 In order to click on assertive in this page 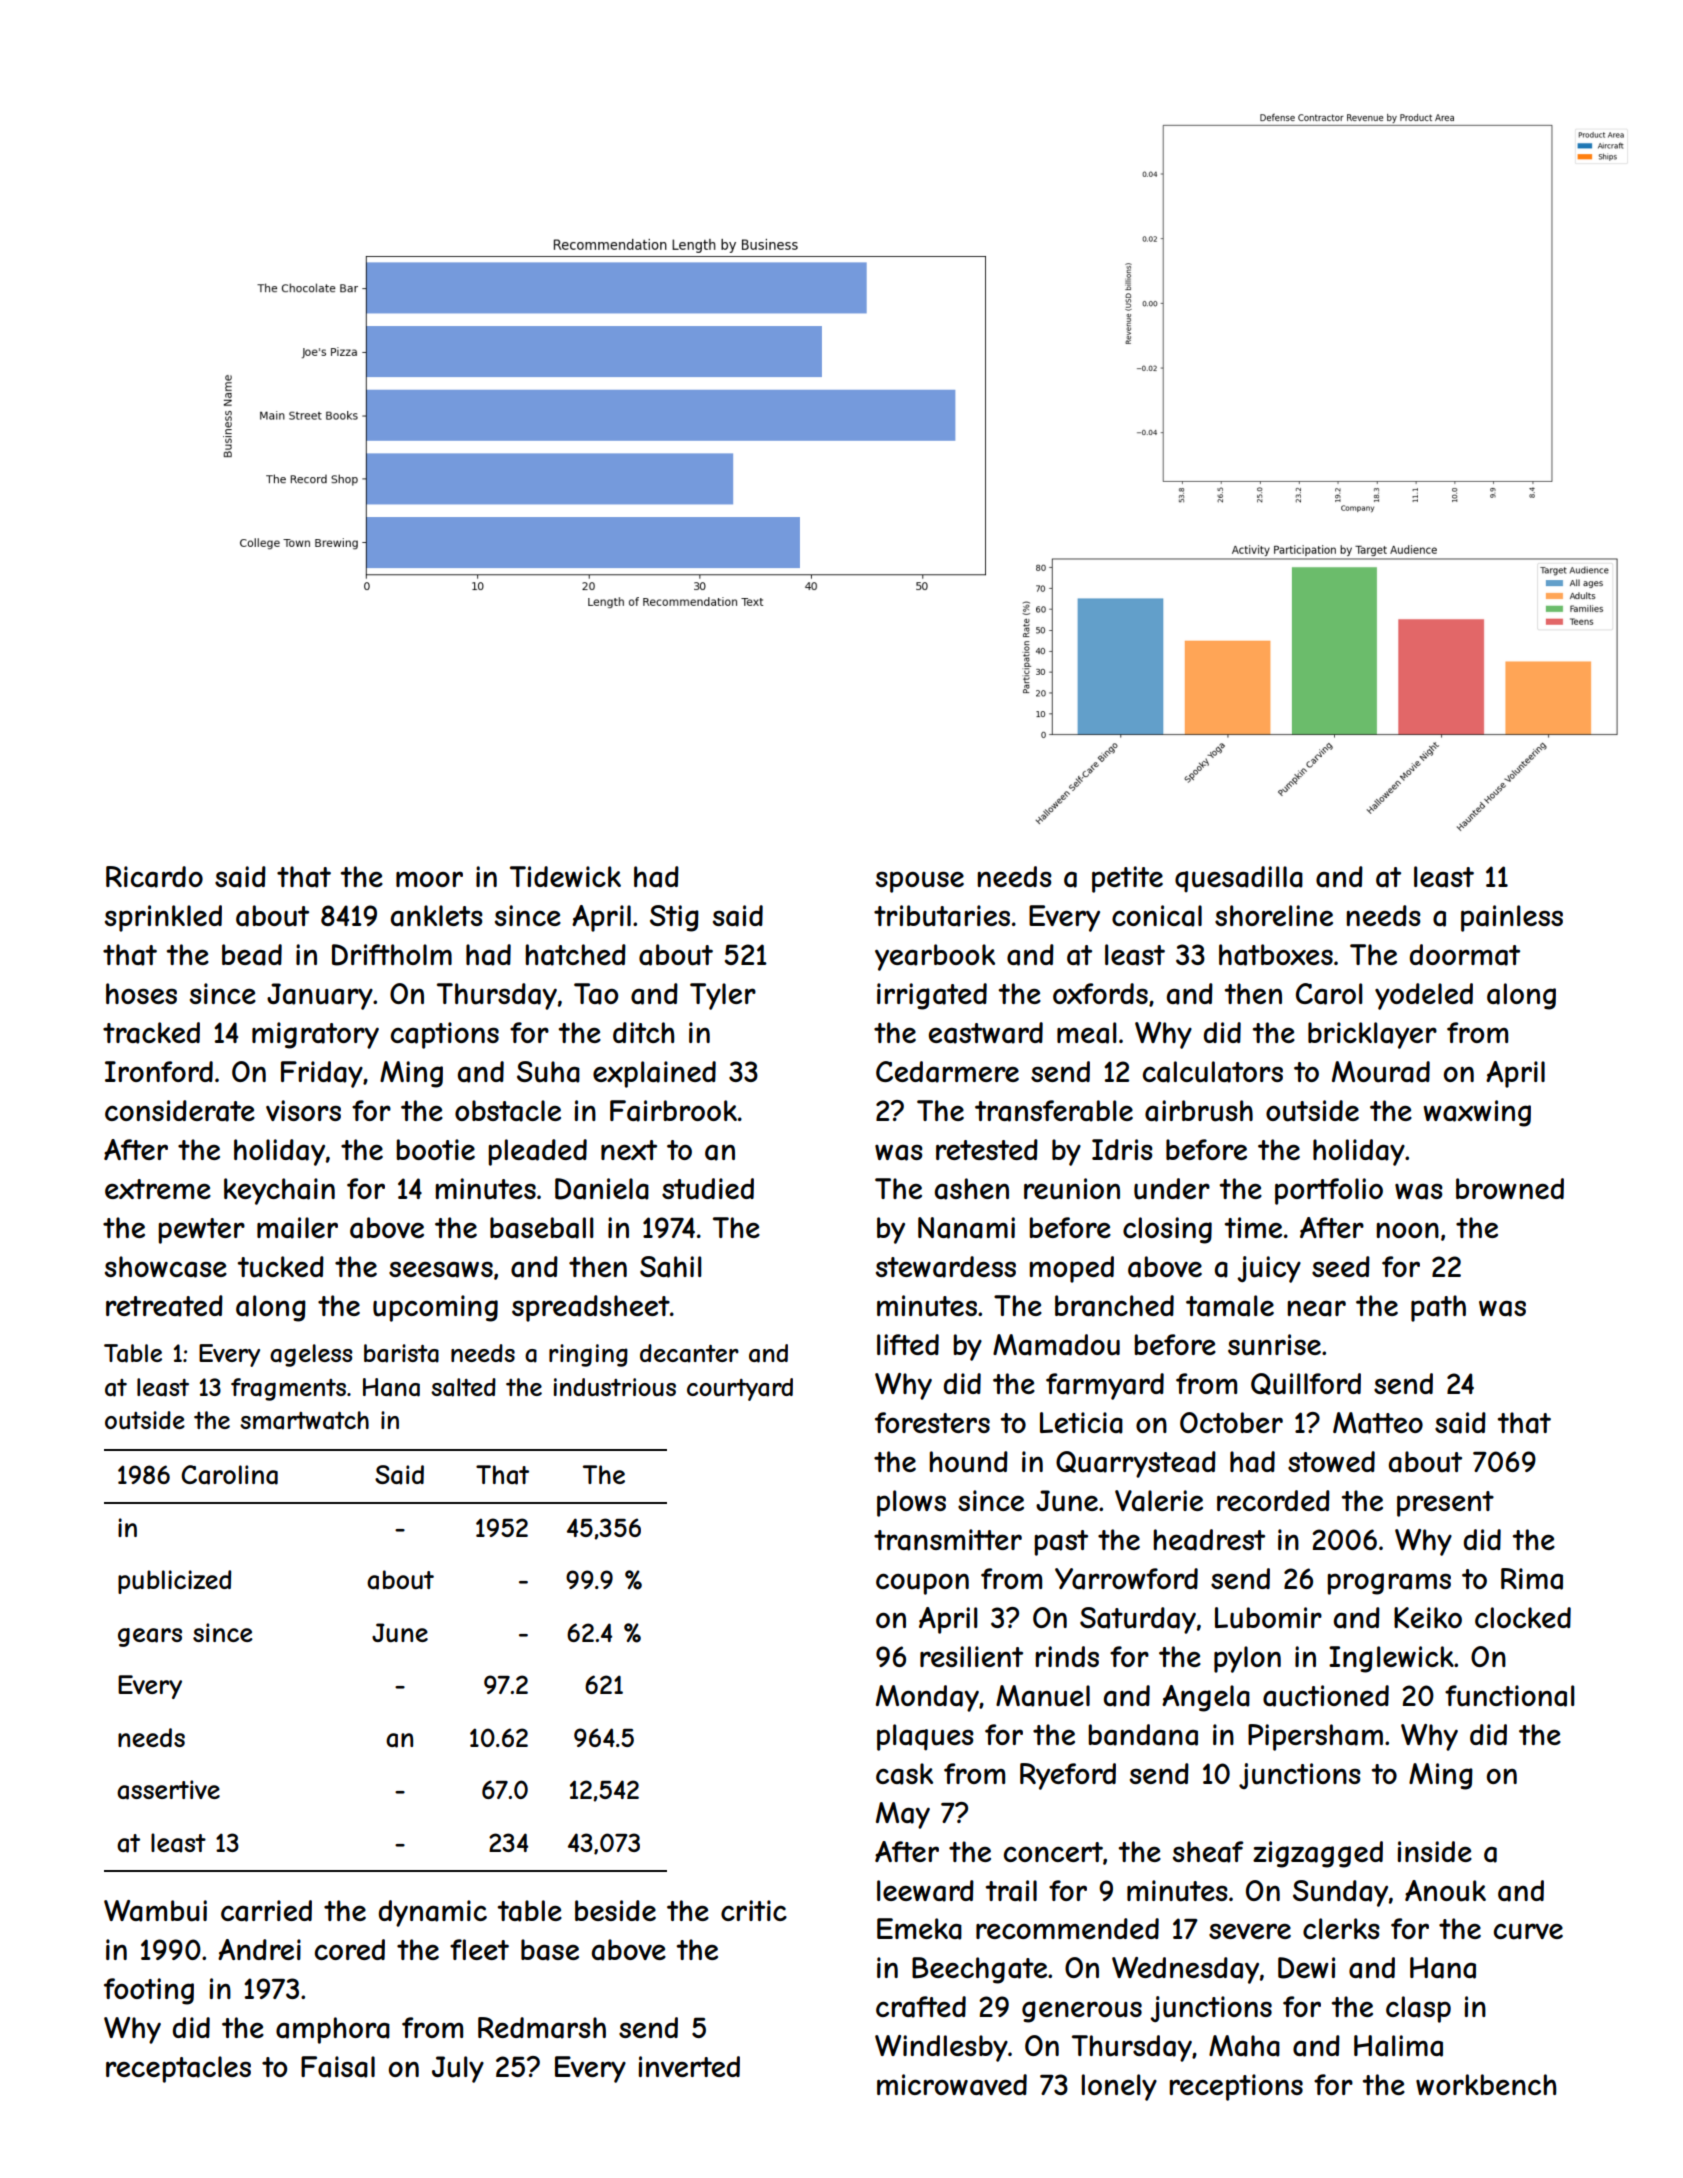, I will do `click(168, 1790)`.
